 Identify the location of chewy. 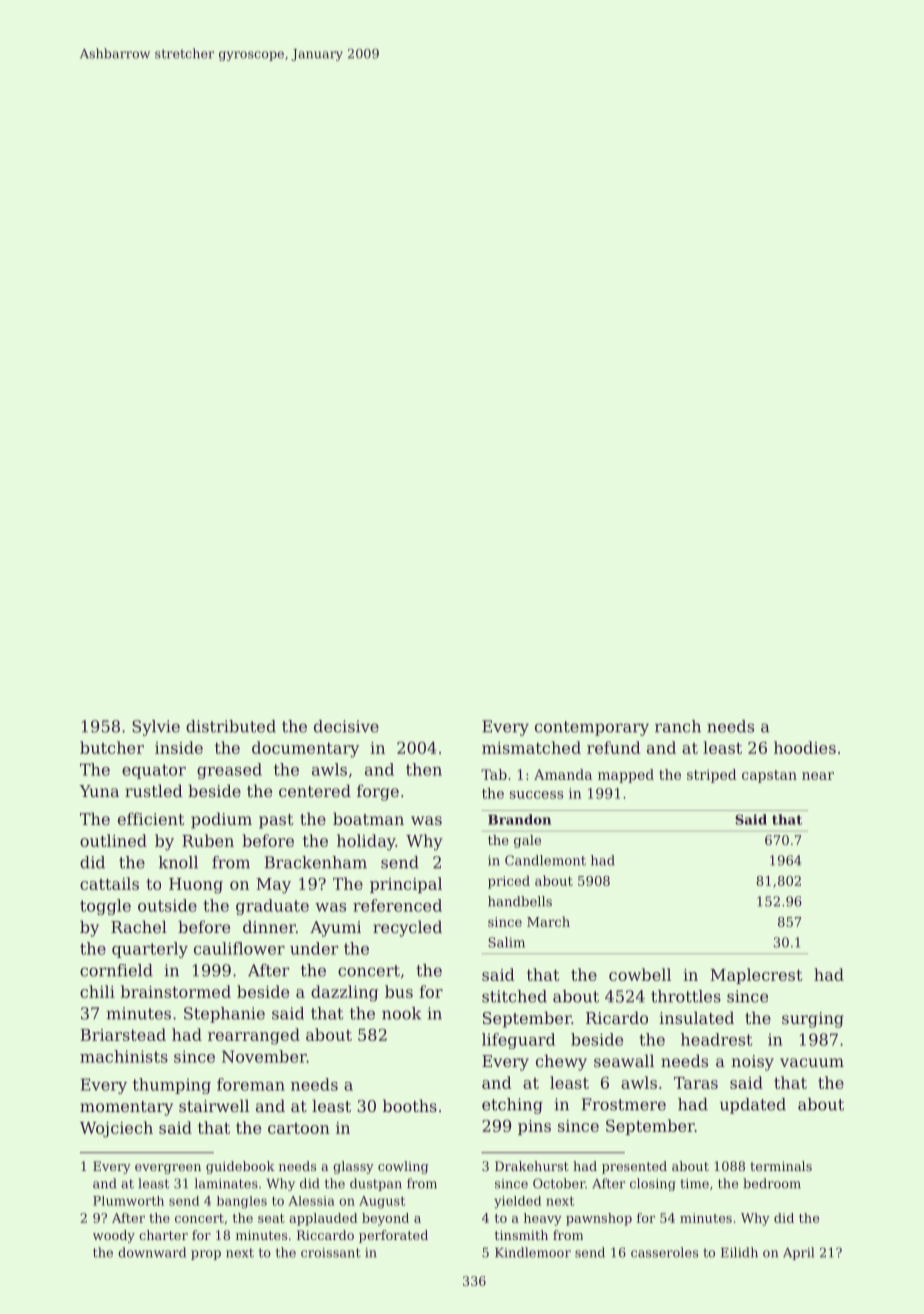
(561, 1062).
